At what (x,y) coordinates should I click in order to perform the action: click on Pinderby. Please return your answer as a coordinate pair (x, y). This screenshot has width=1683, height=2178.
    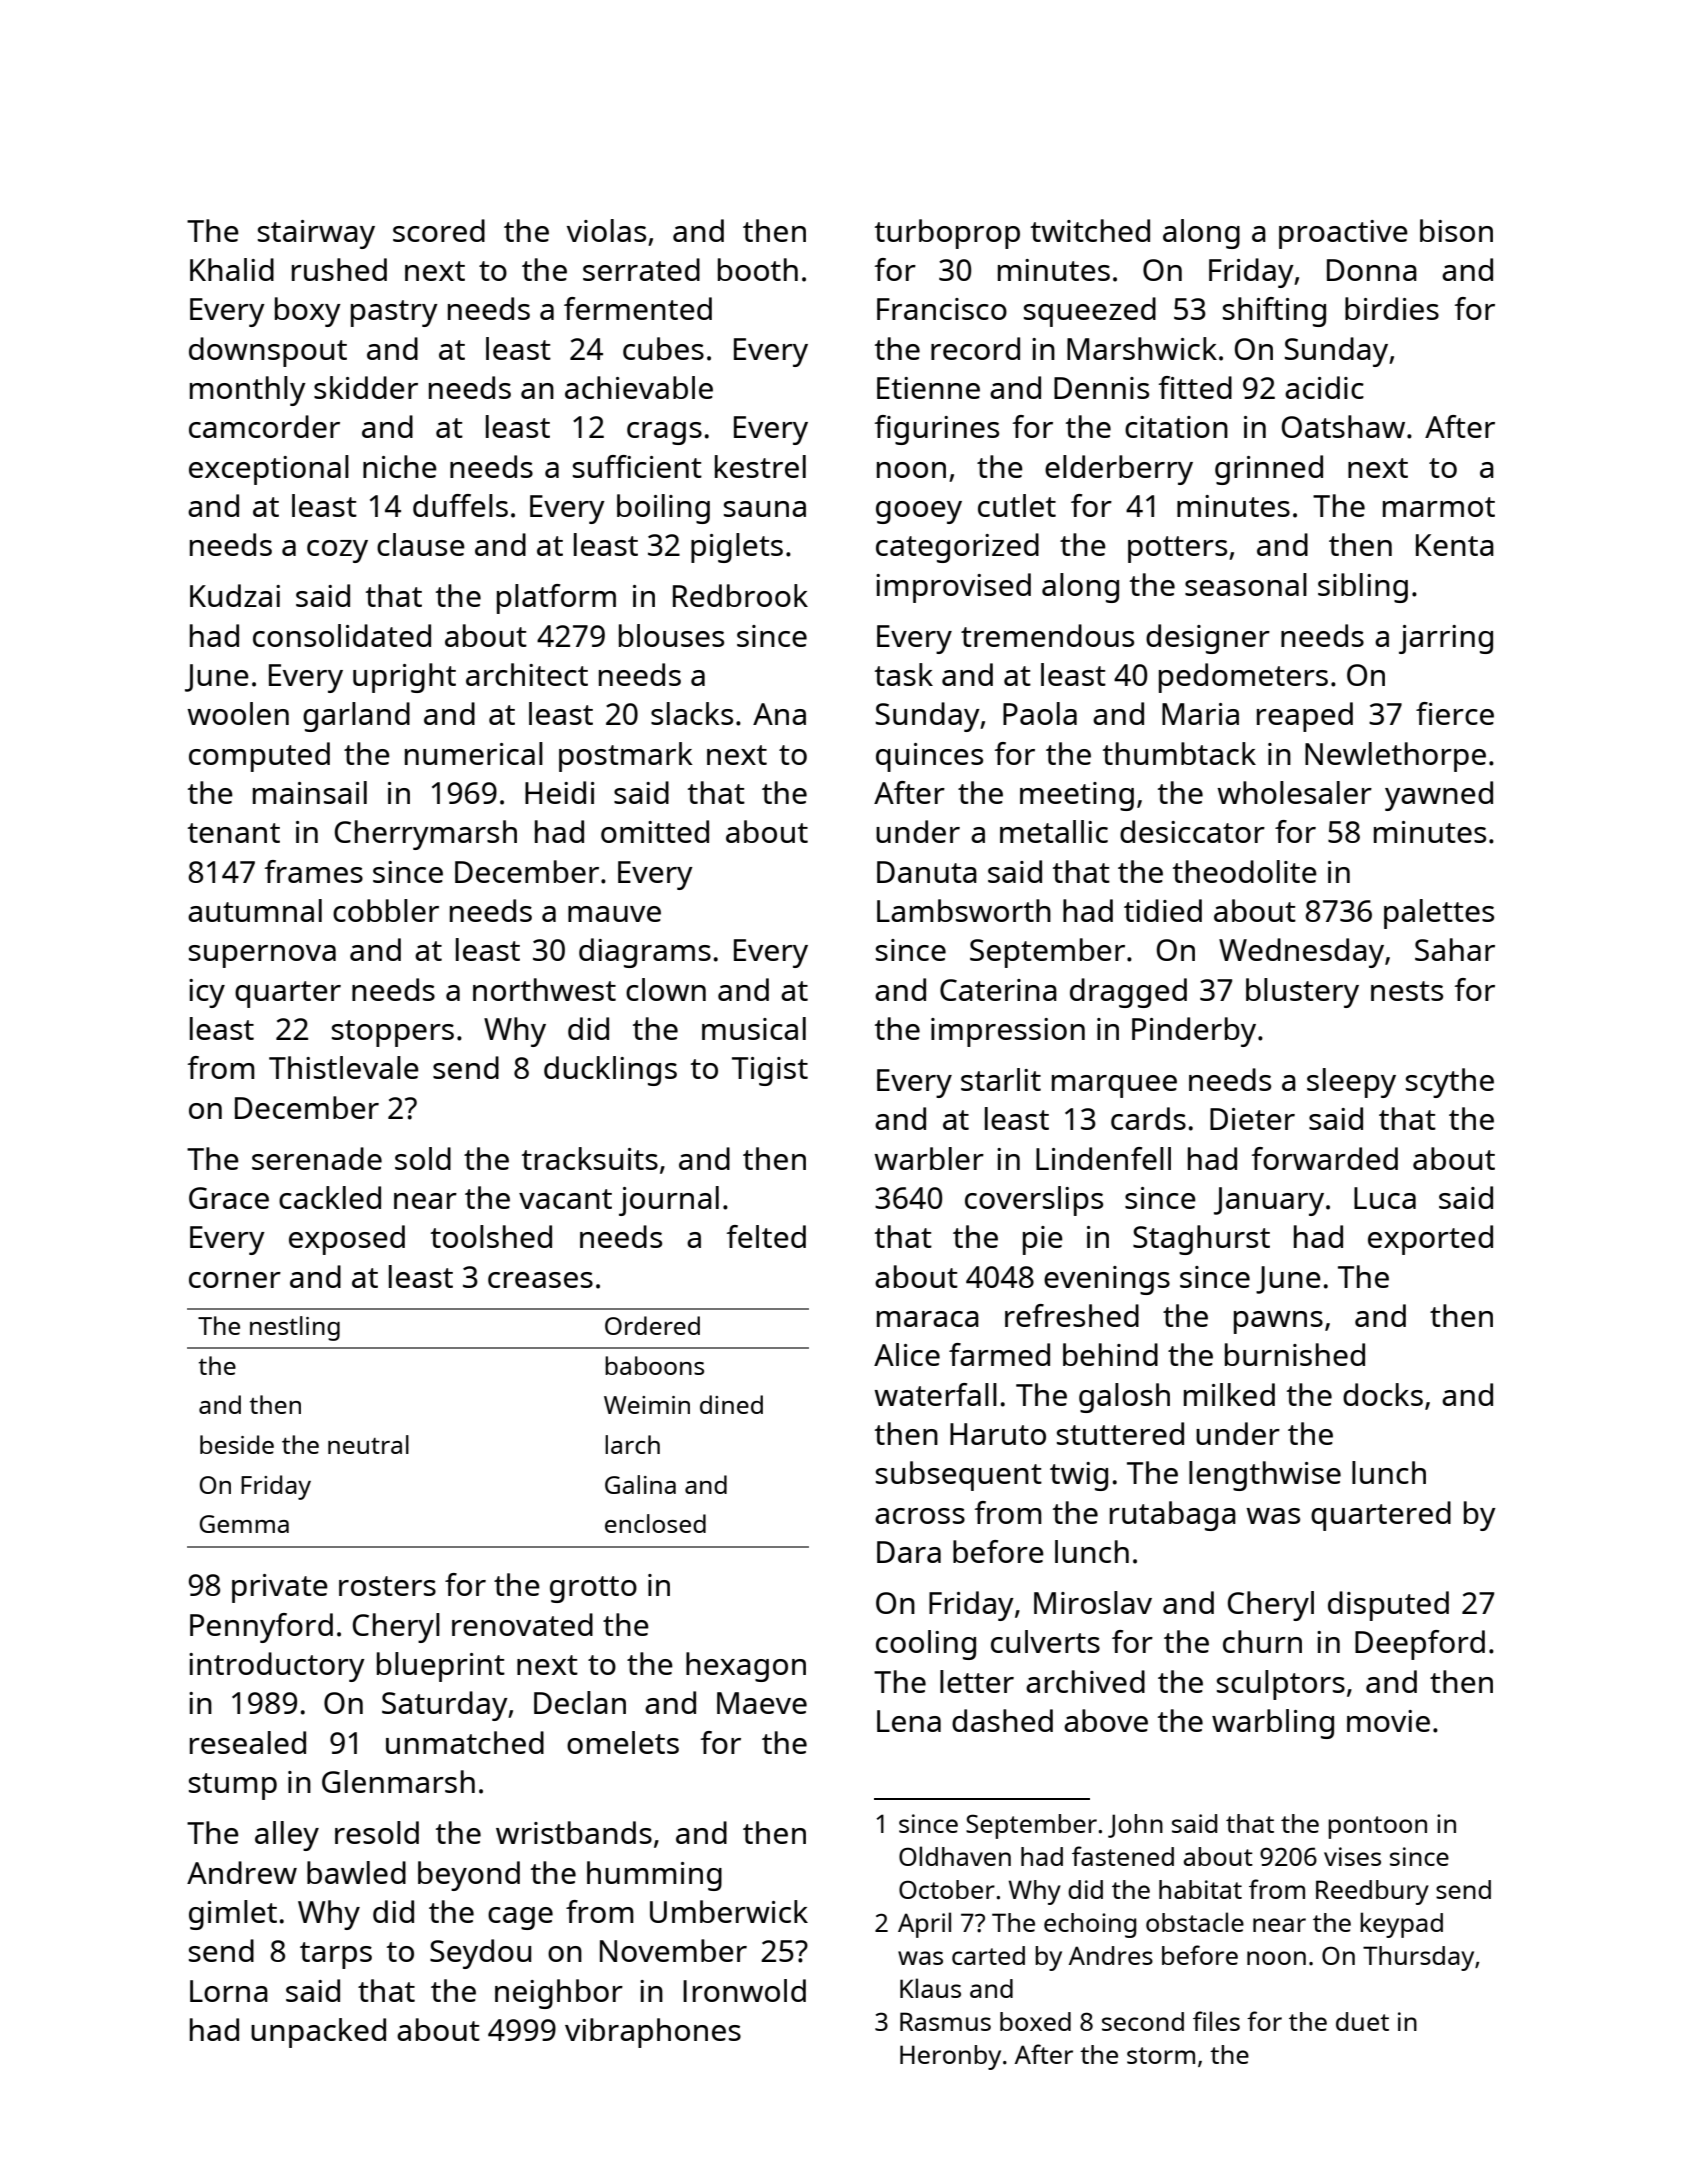
    Looking at the image, I should click on (1194, 1032).
